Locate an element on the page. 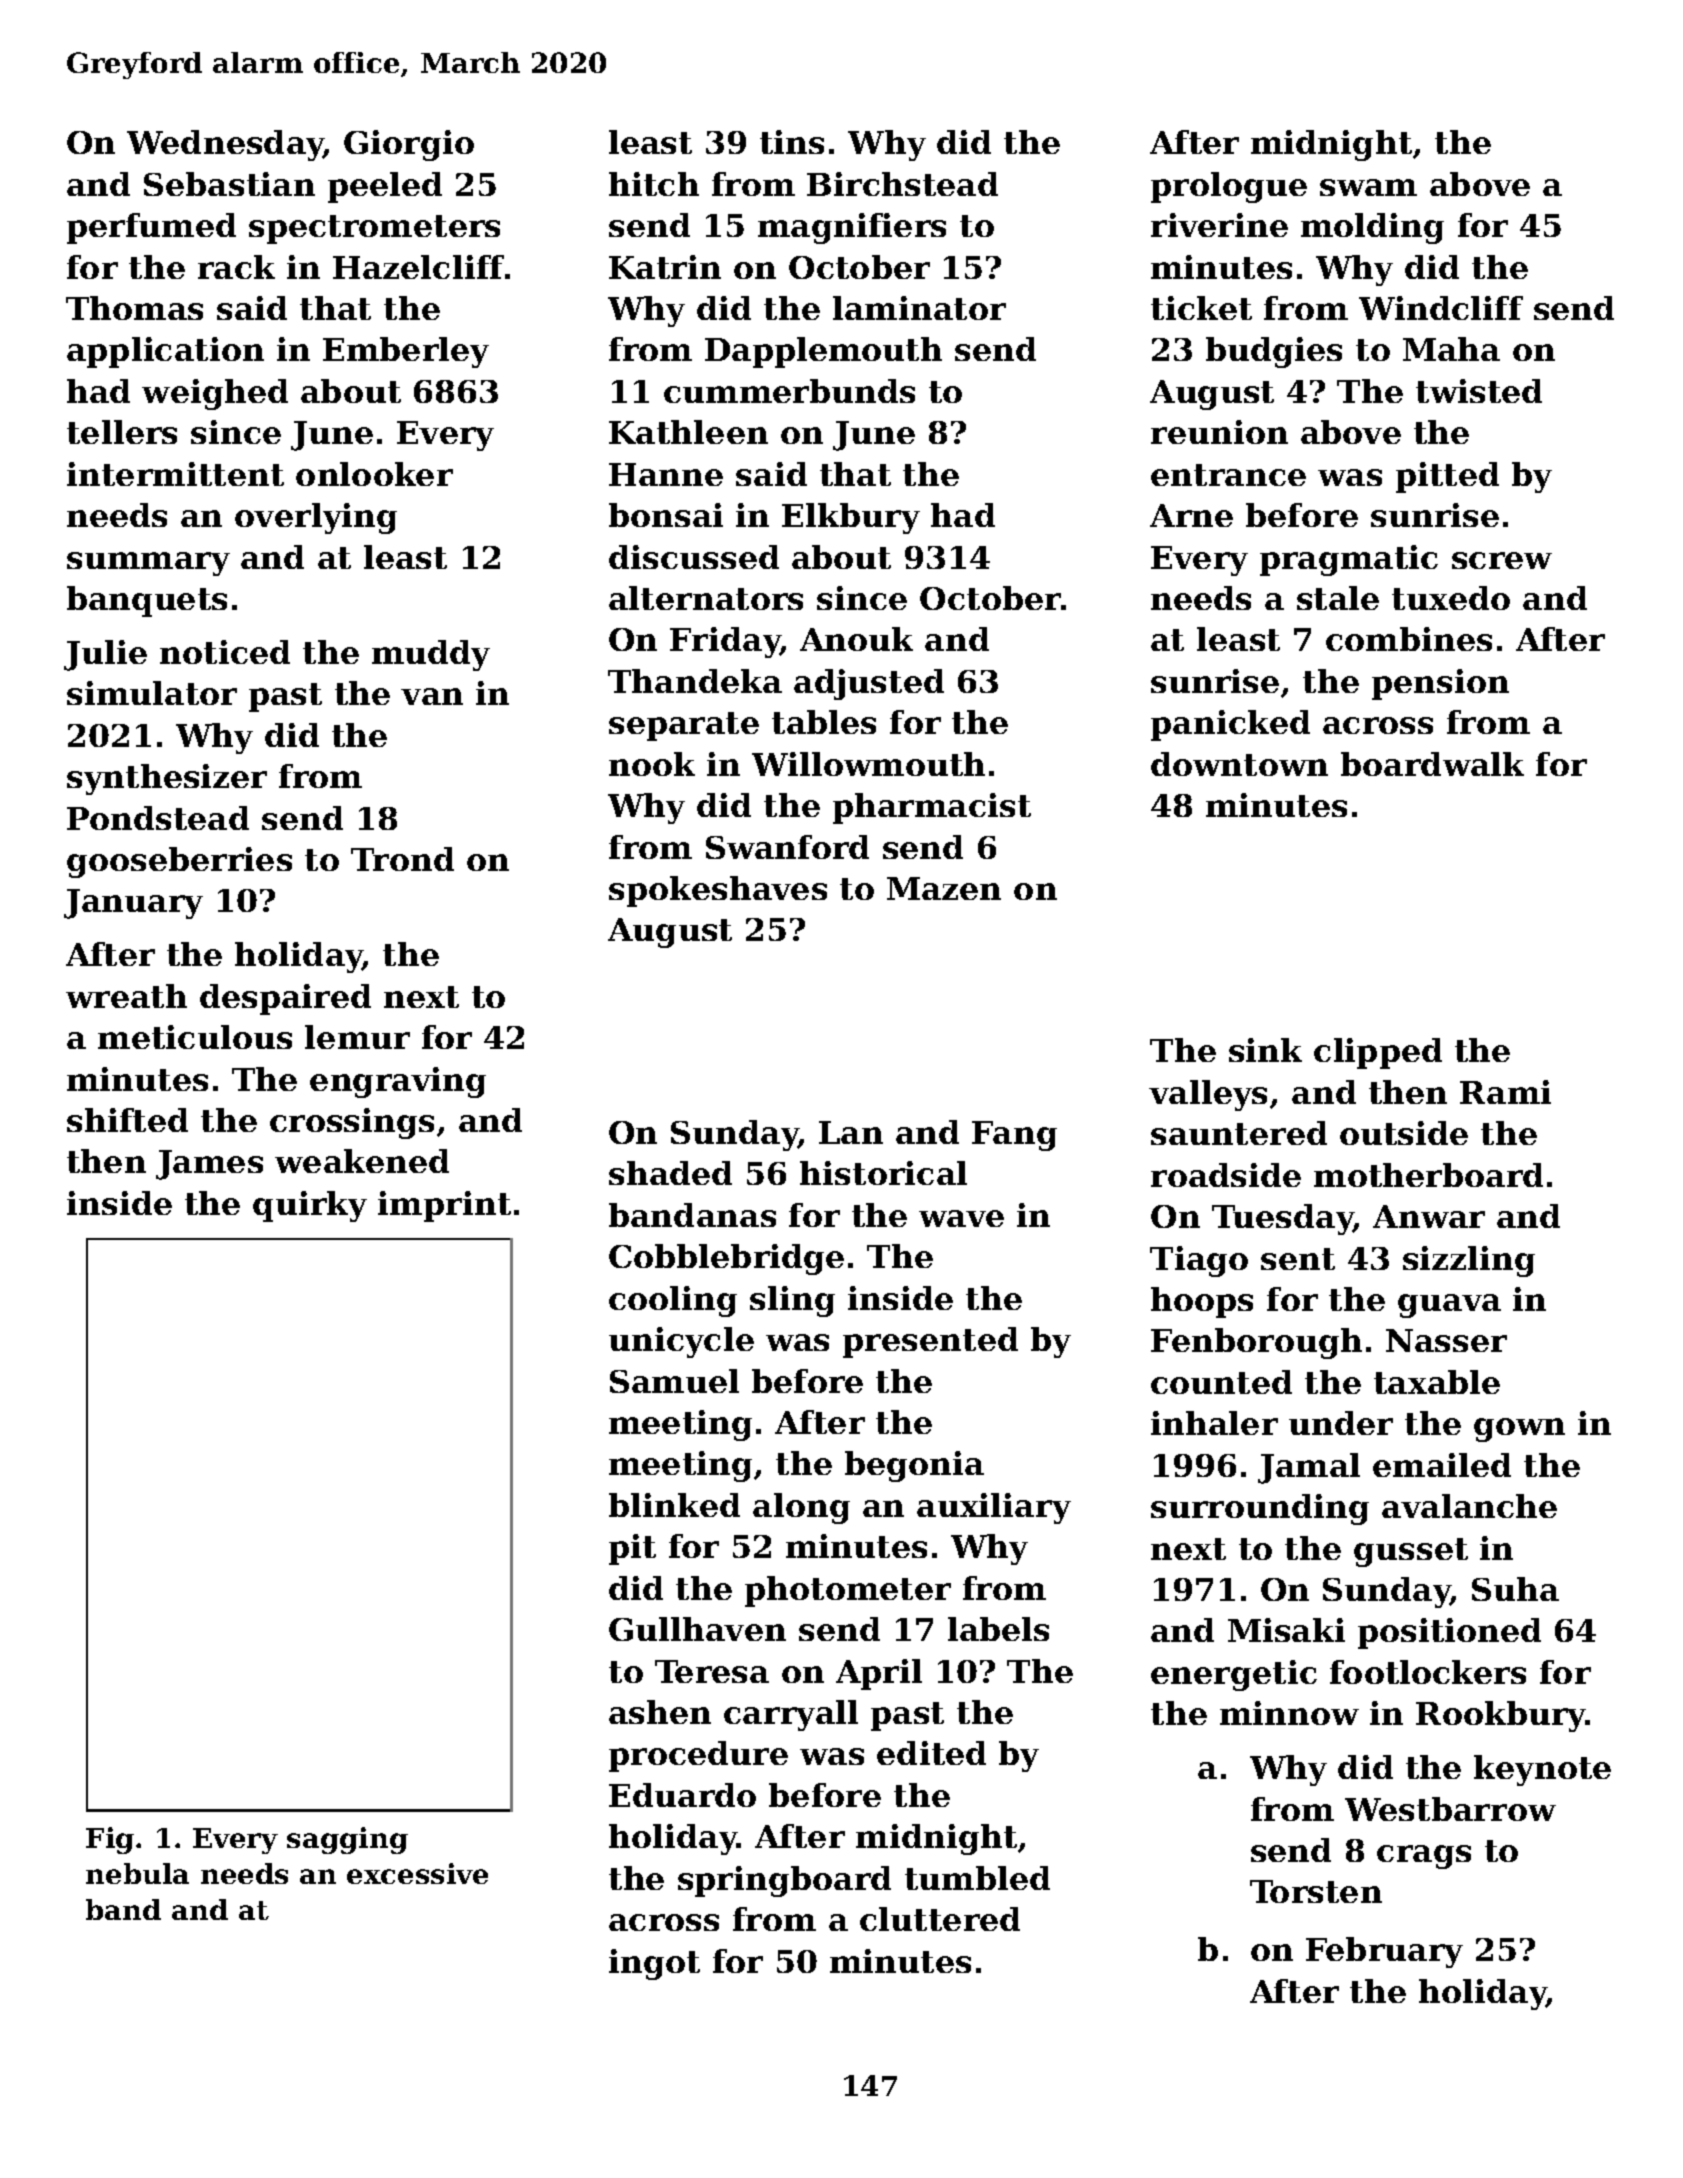  tins is located at coordinates (792, 142).
